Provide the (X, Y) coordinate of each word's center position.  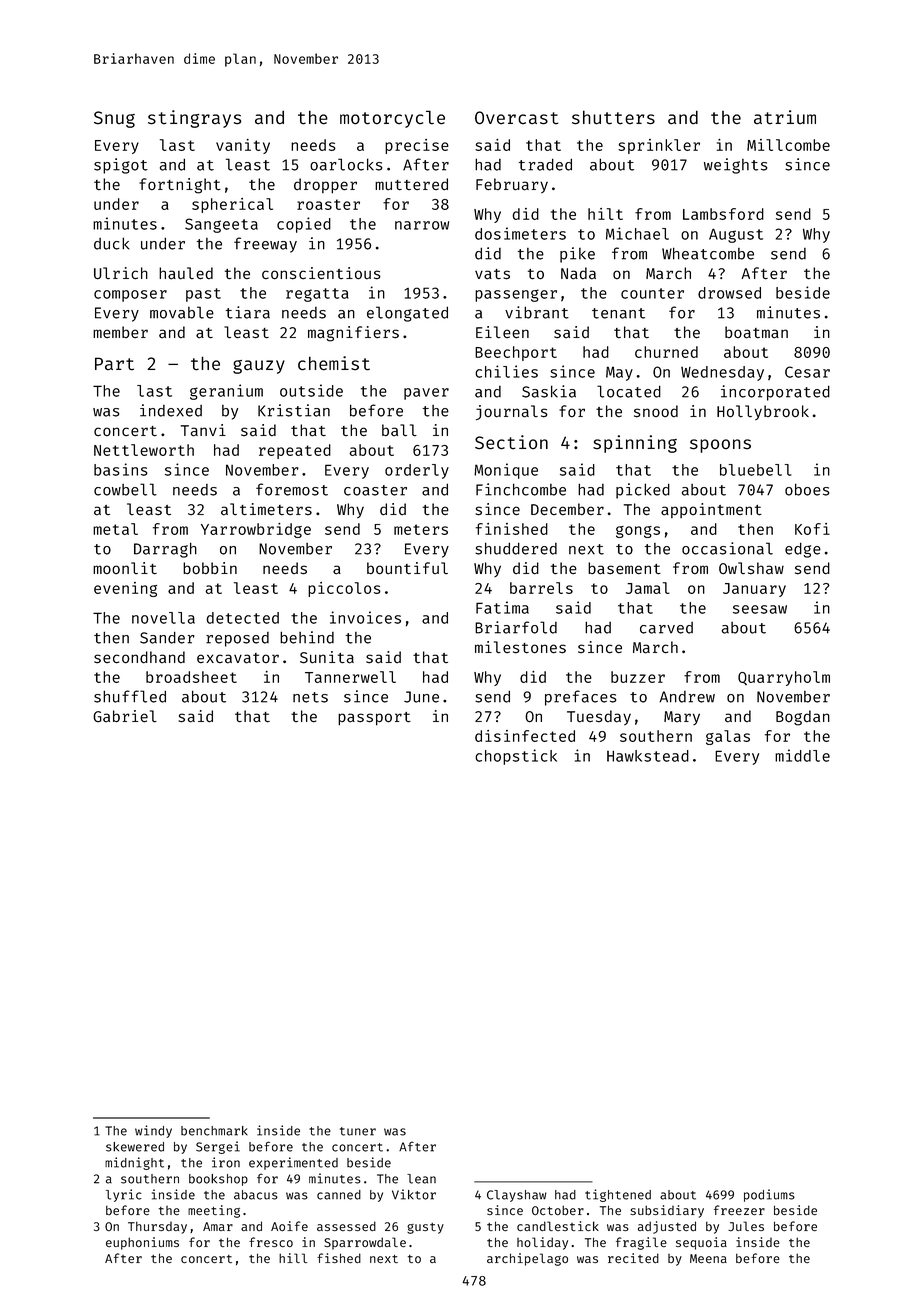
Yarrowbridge (256, 530)
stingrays (194, 119)
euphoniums (142, 1243)
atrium (785, 117)
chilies (506, 371)
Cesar (807, 372)
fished (339, 1258)
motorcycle (392, 119)
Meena (708, 1258)
